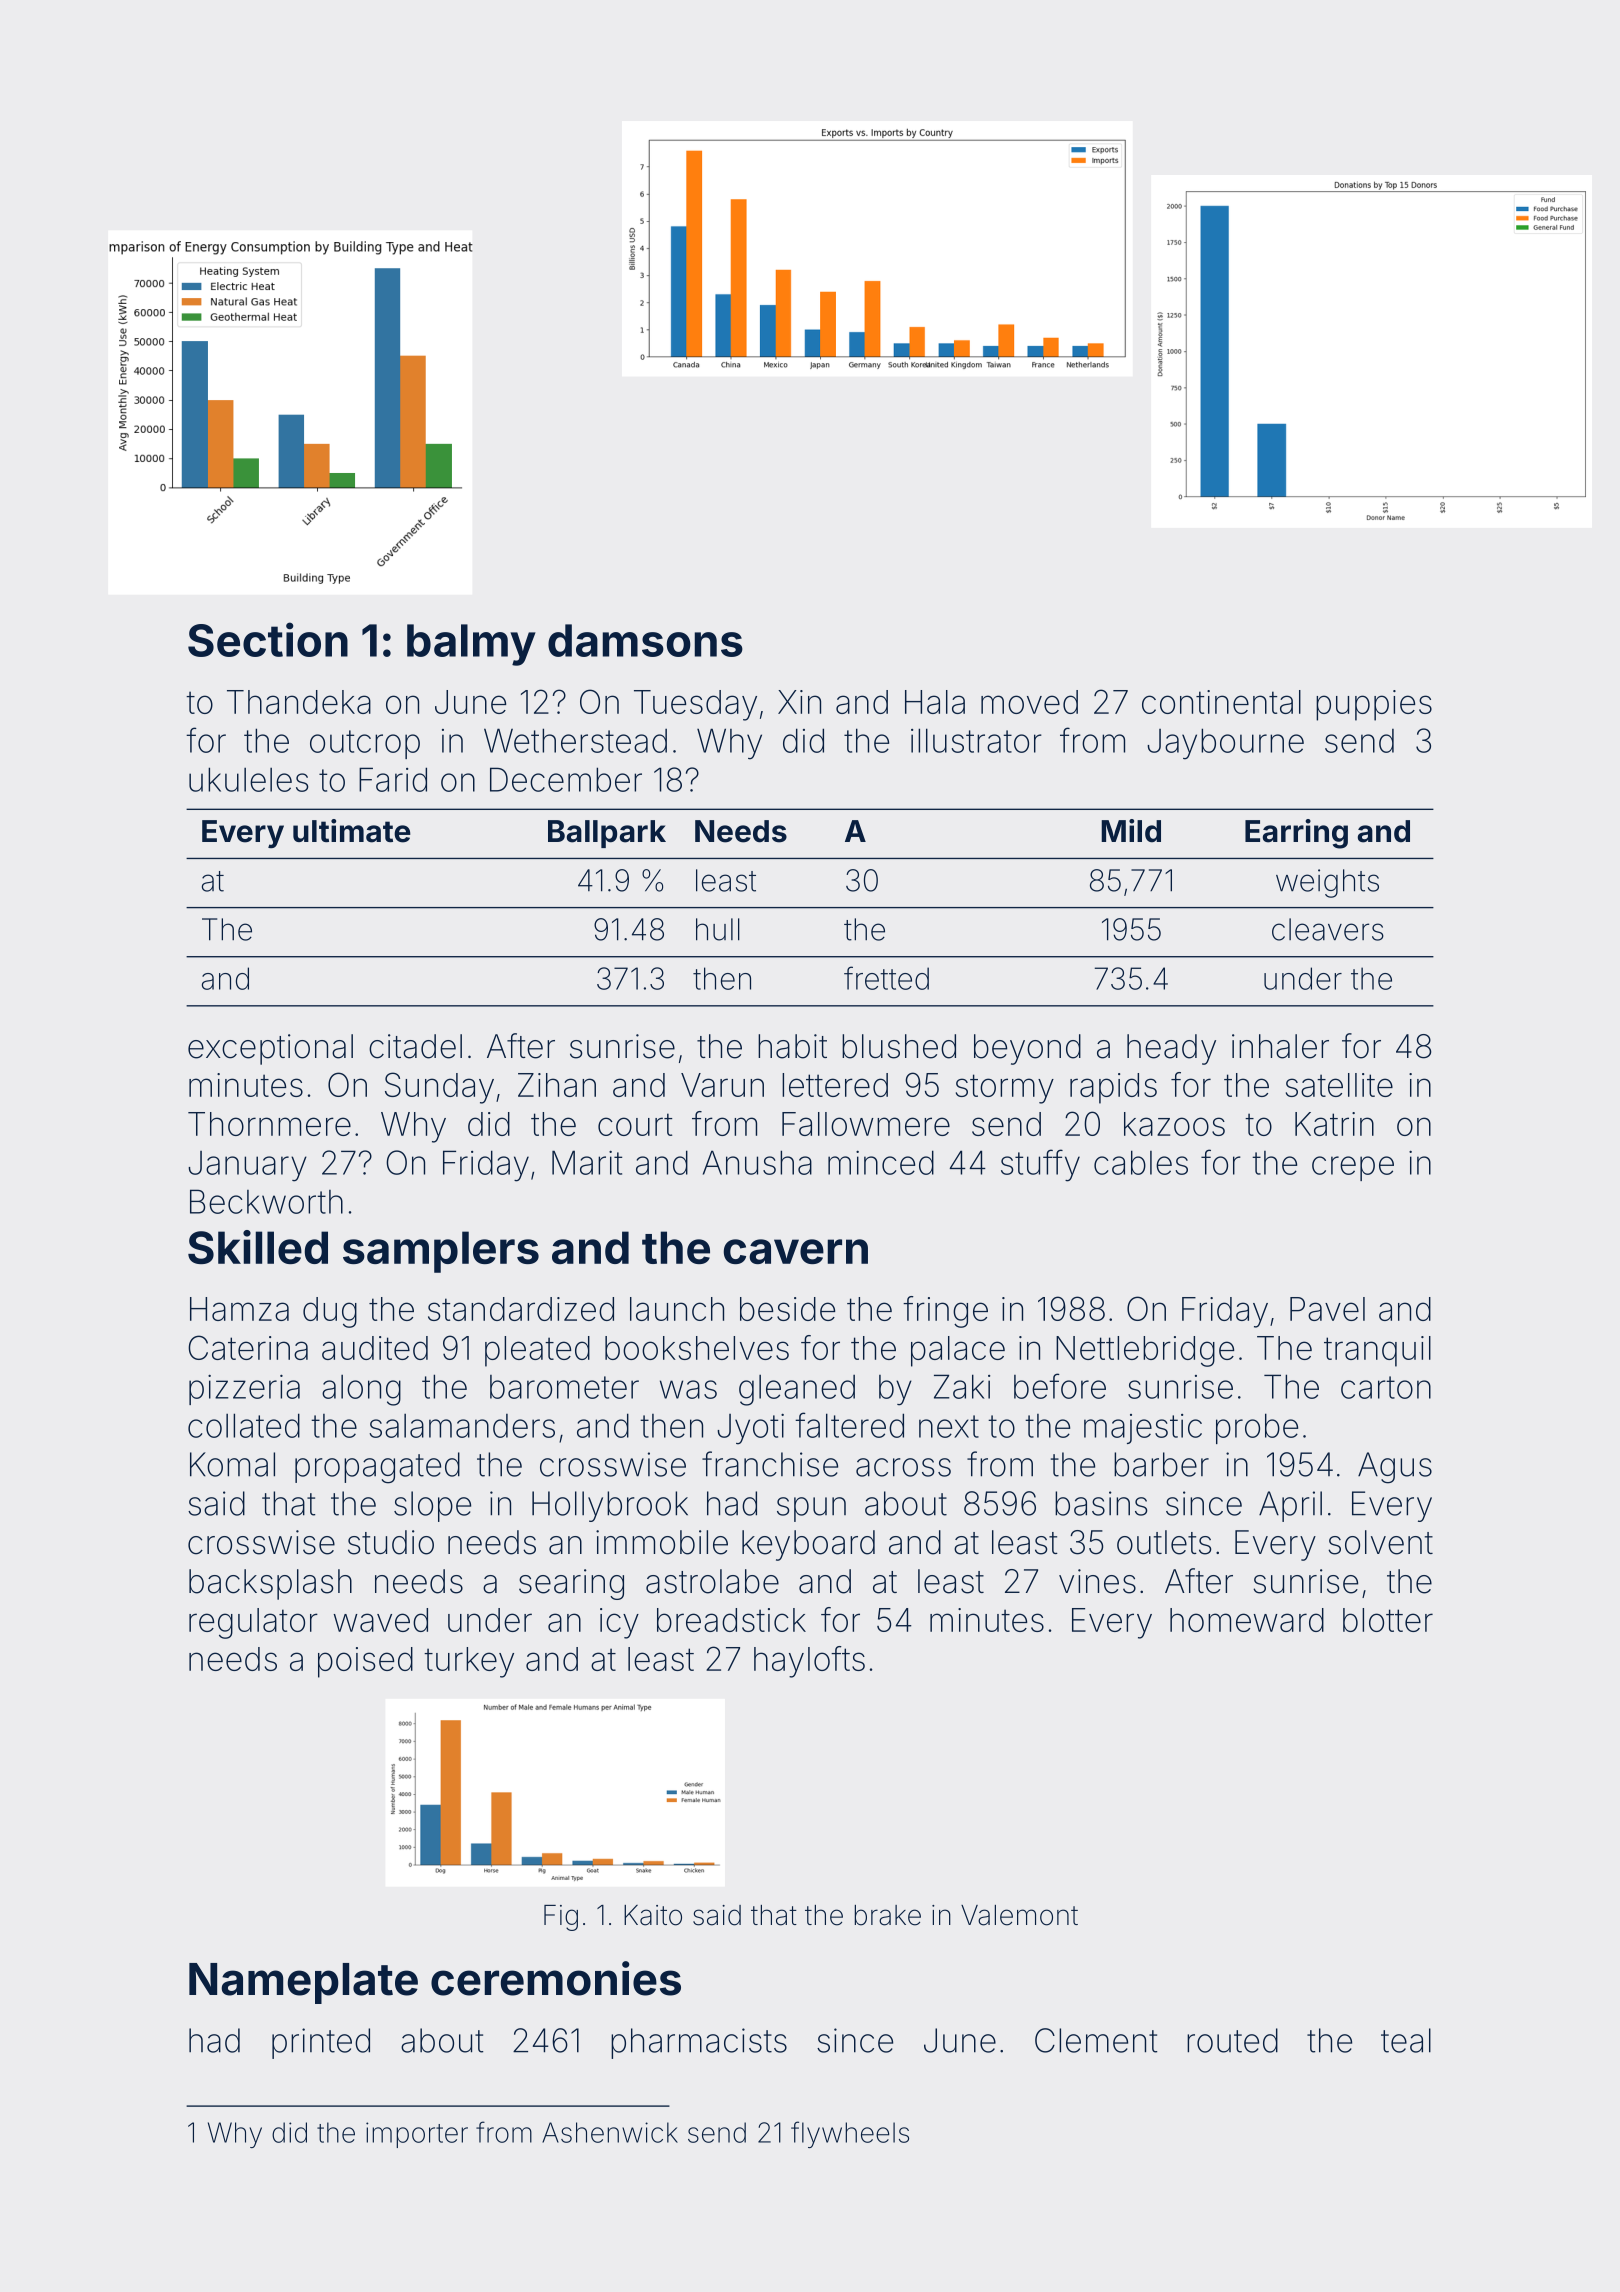 This screenshot has height=2292, width=1620. Describe the element at coordinates (610, 2132) in the screenshot. I see `Ashenwick` at that location.
